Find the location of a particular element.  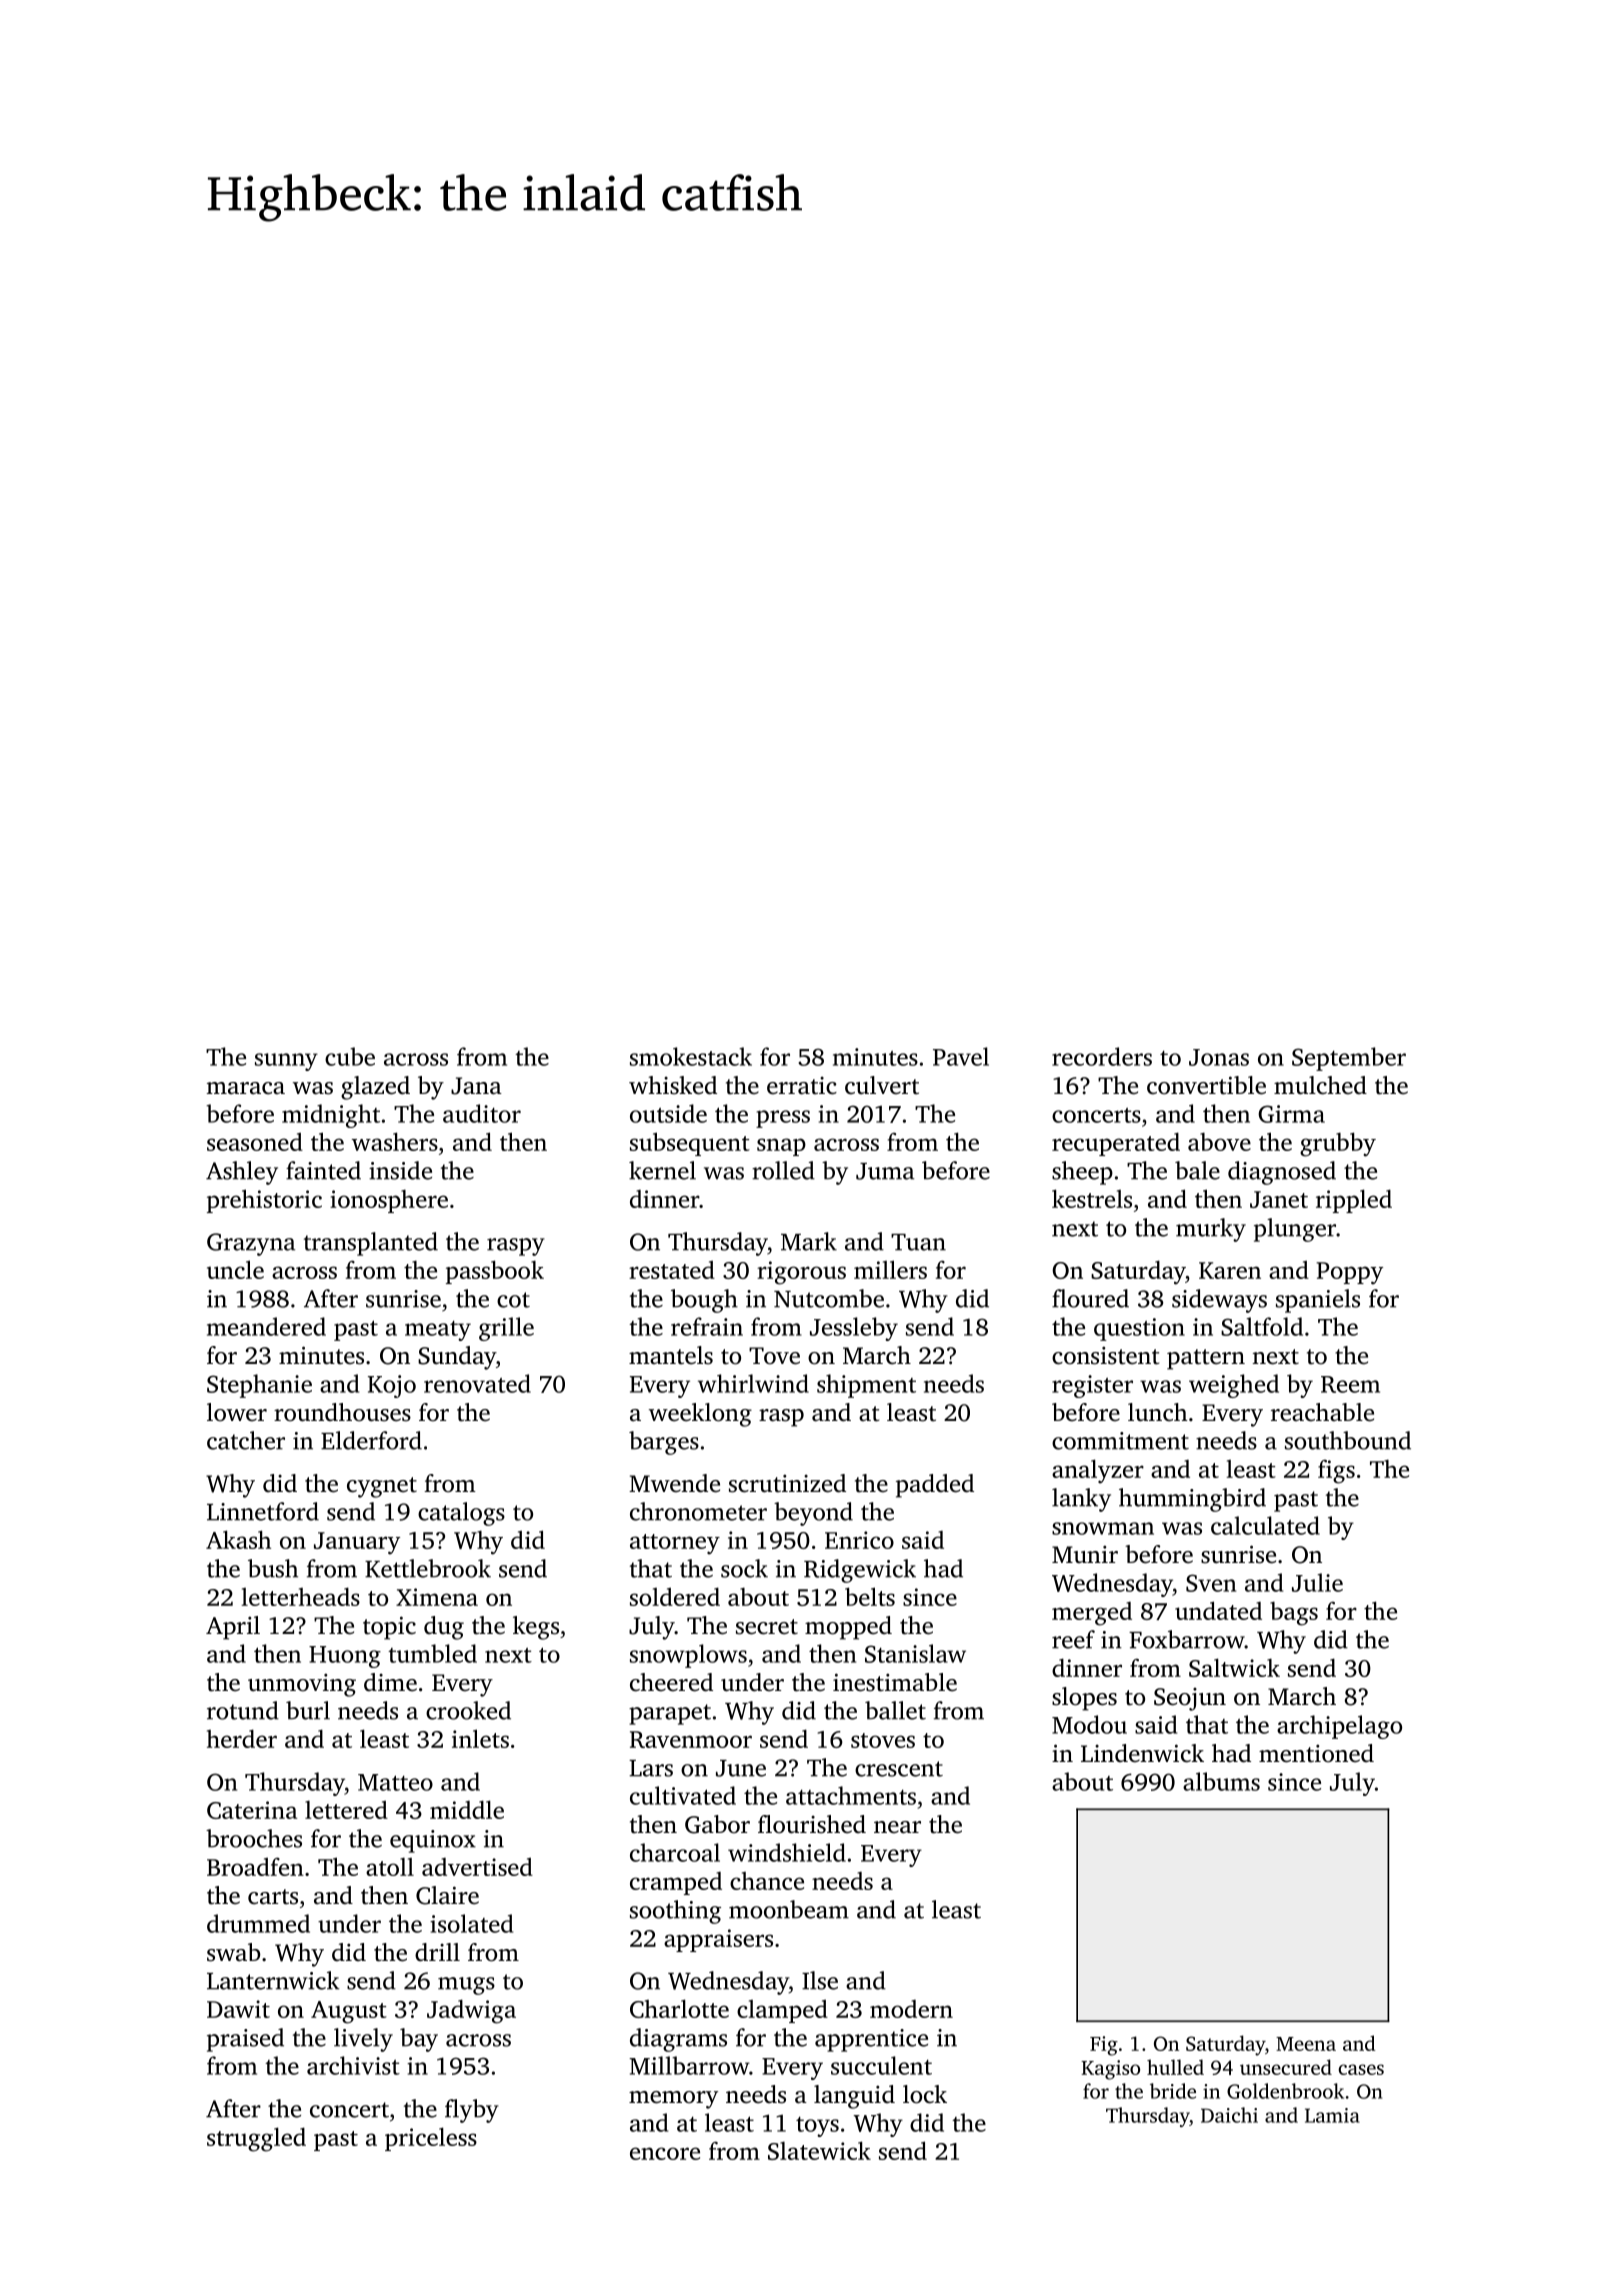

lock is located at coordinates (925, 2094).
